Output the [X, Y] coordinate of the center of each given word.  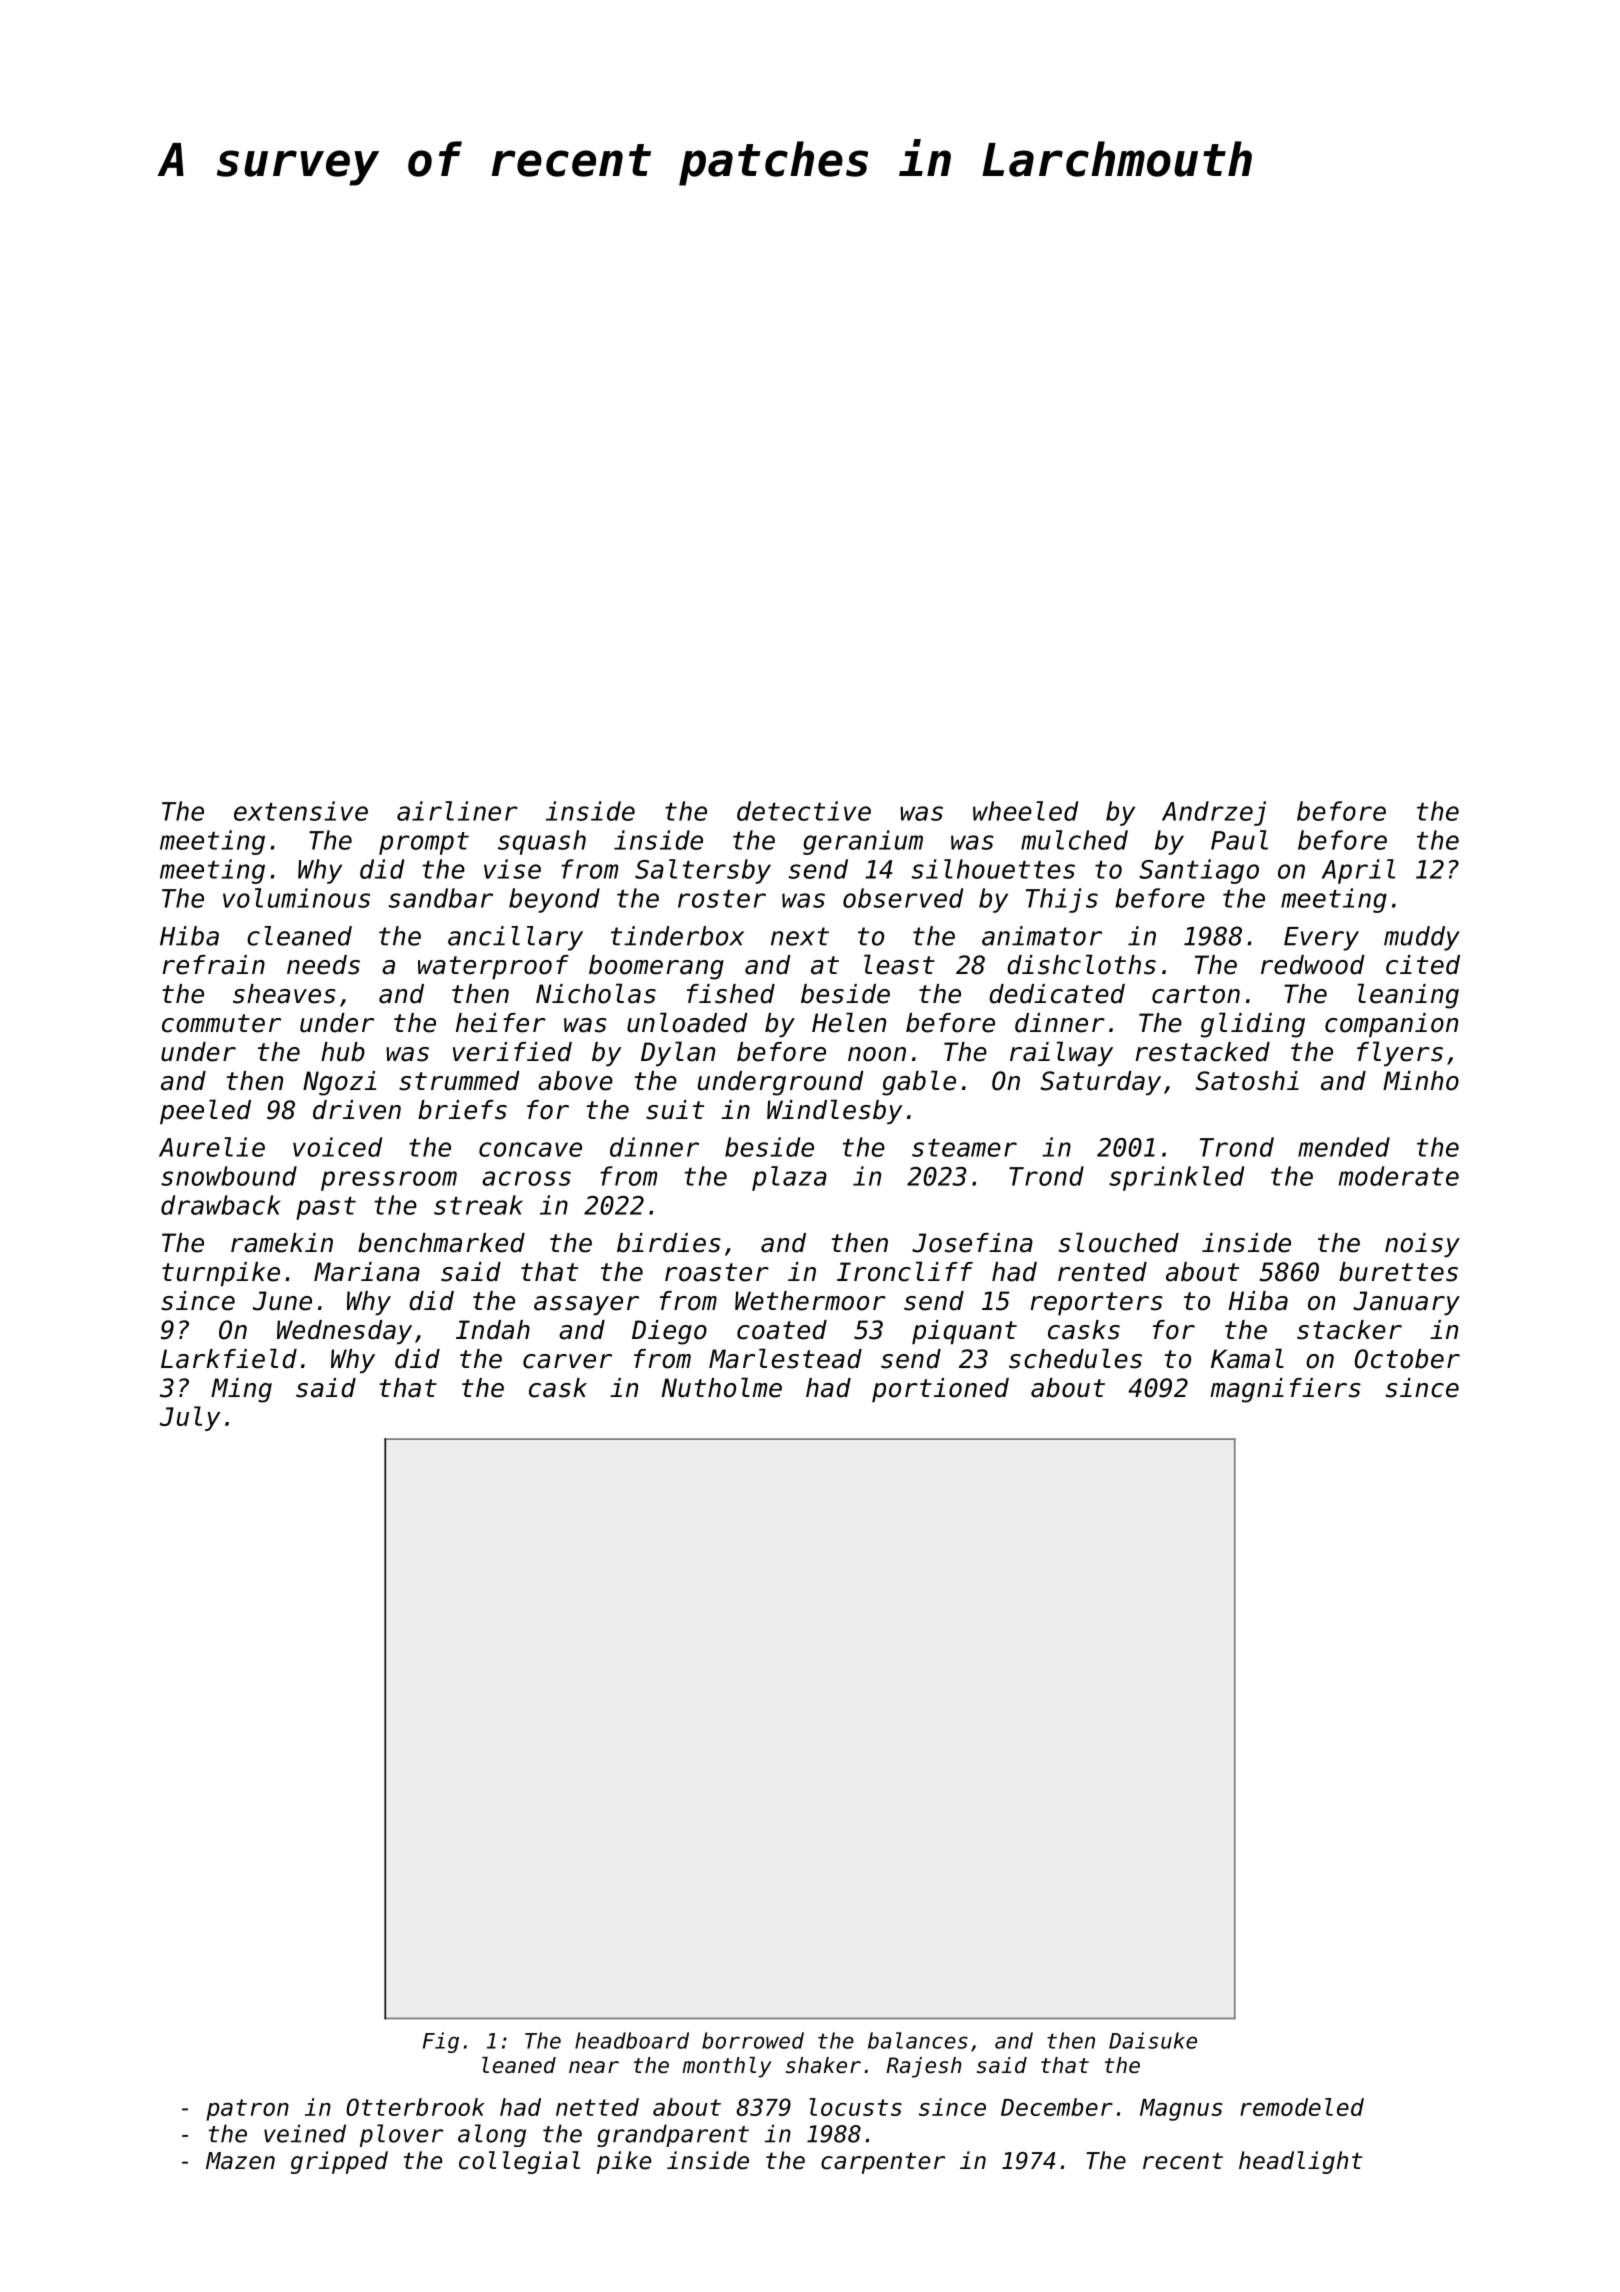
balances [918, 2040]
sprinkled [1176, 1178]
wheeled [1025, 811]
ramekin [282, 1243]
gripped [339, 2162]
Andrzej [1214, 813]
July [190, 1418]
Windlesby [835, 1111]
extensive [301, 811]
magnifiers [1285, 1390]
